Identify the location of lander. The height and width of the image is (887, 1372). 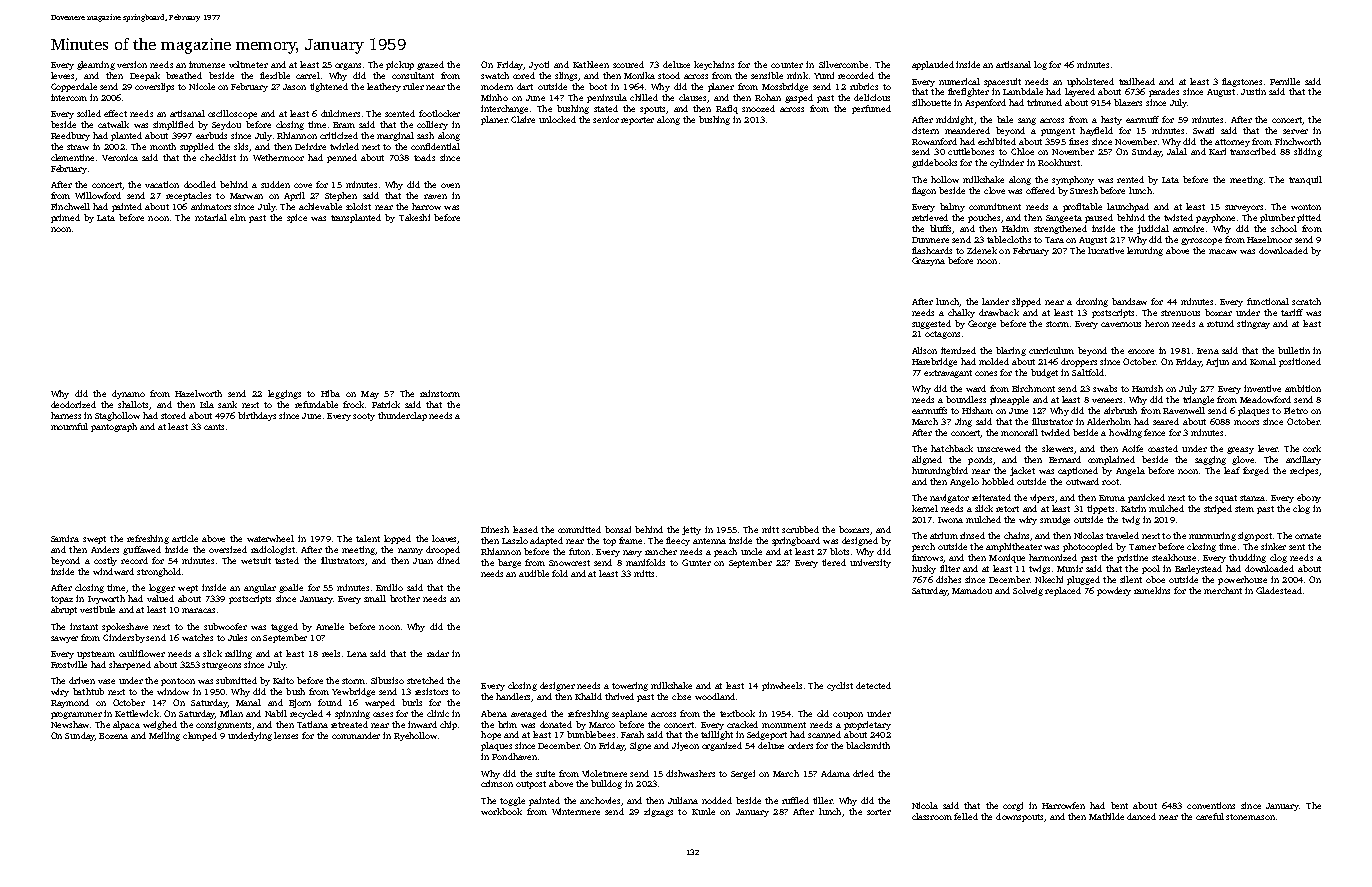
(995, 301).
